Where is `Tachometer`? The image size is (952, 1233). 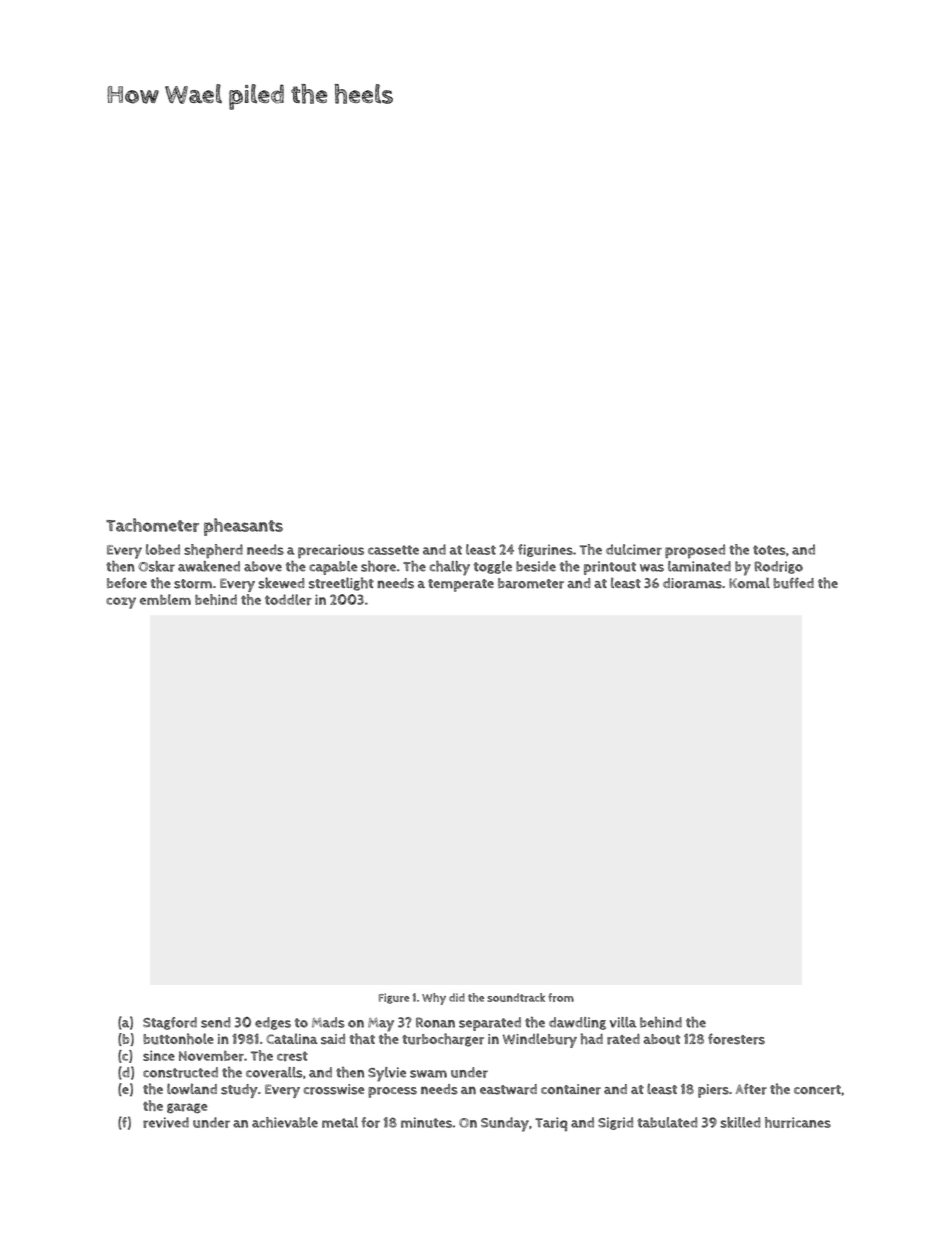 Tachometer is located at coordinates (152, 525).
